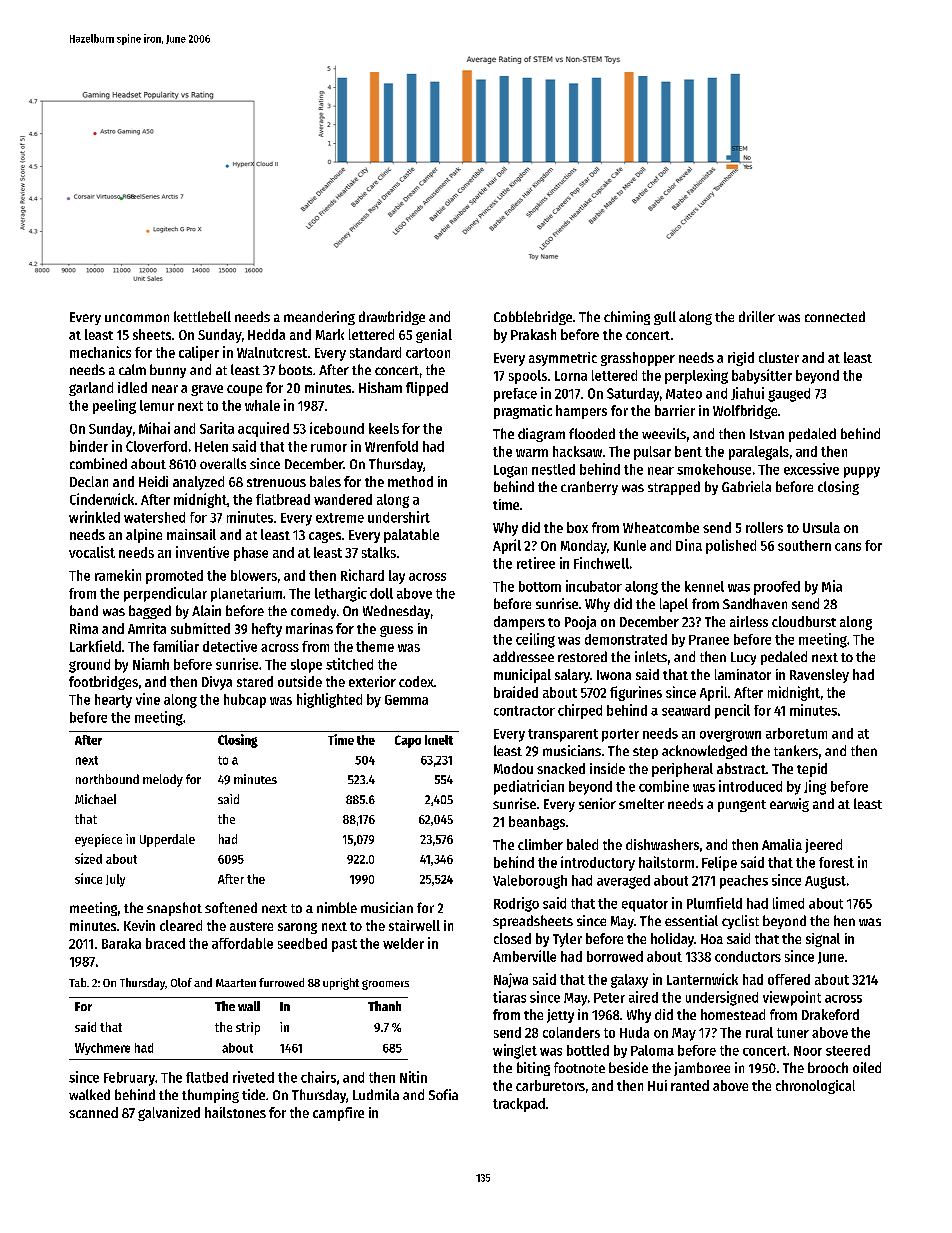  What do you see at coordinates (819, 676) in the image?
I see `Ravensley` at bounding box center [819, 676].
